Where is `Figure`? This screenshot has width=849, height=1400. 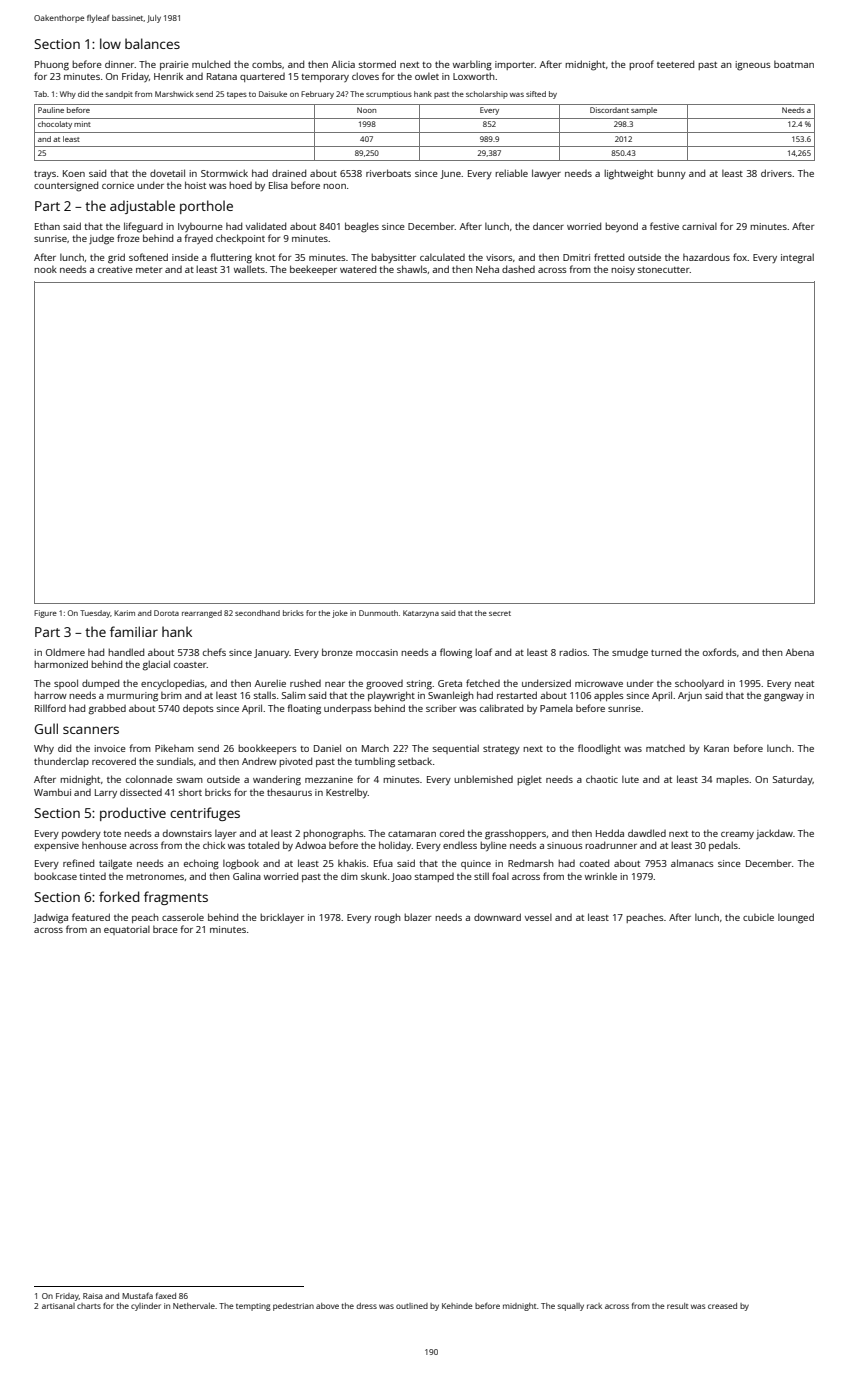 Figure is located at coordinates (45, 614).
